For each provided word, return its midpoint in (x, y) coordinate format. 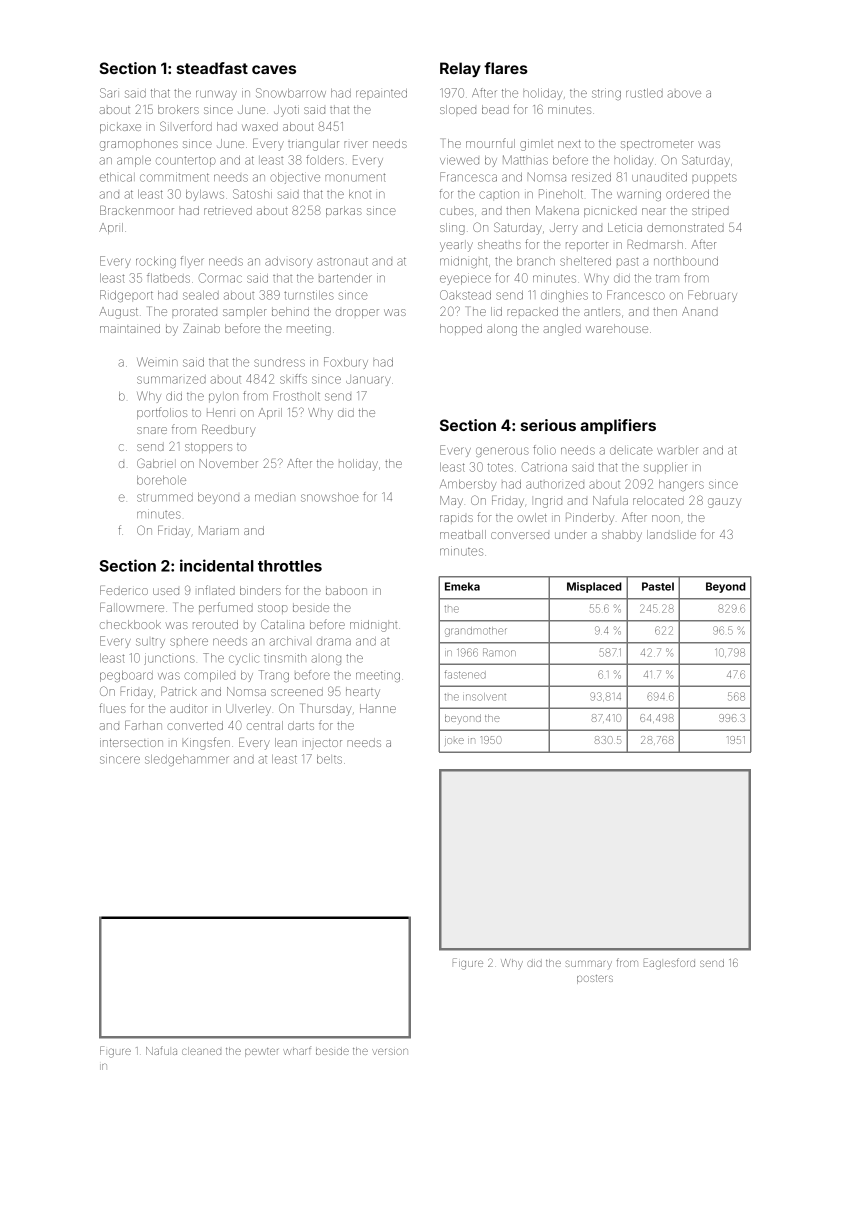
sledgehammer (187, 760)
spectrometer (657, 145)
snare (152, 430)
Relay (460, 69)
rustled (644, 93)
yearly (456, 247)
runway (216, 95)
